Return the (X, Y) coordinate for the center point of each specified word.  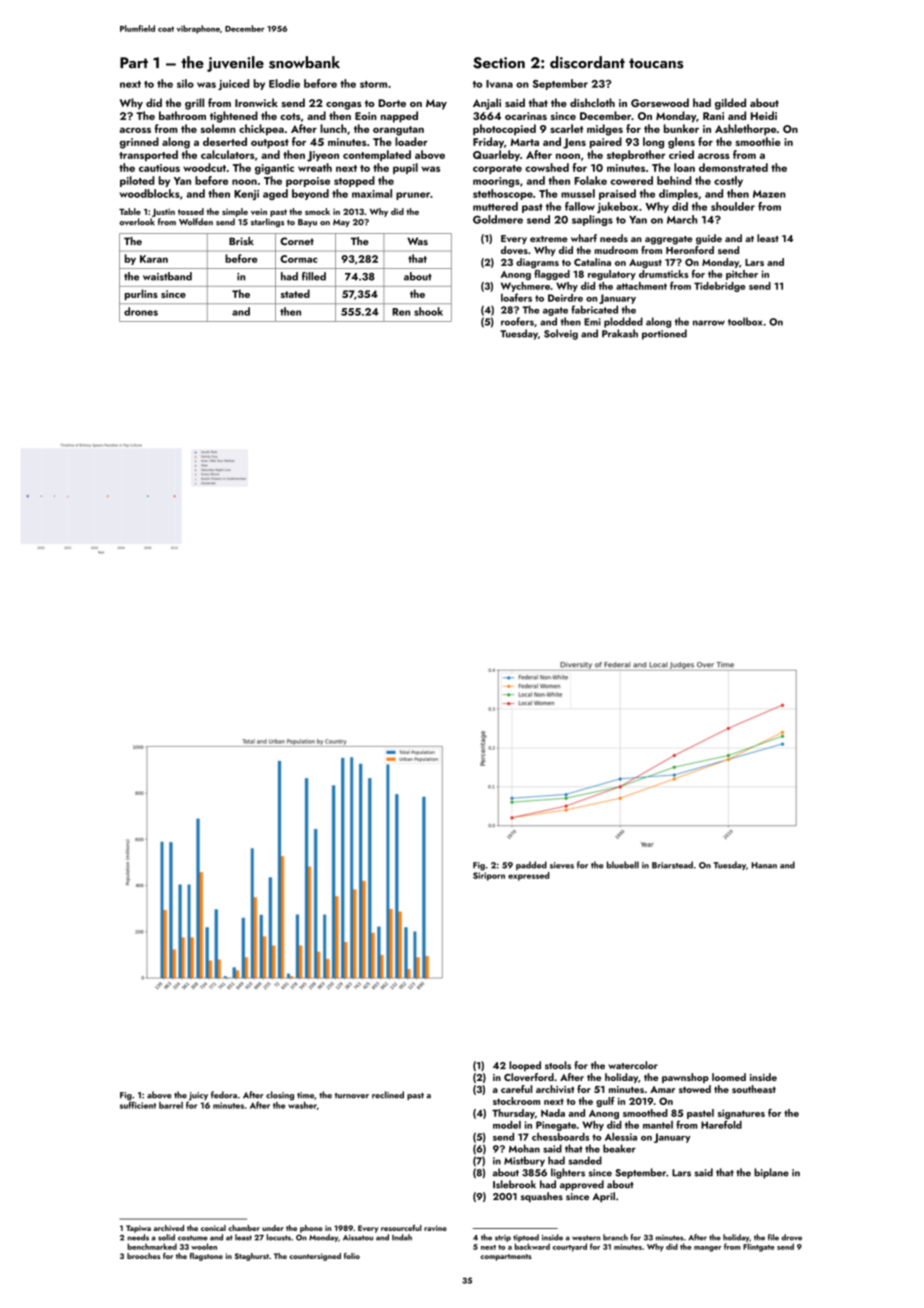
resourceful (401, 1228)
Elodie (284, 83)
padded (531, 865)
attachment (641, 286)
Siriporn (489, 876)
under (273, 1228)
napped (399, 117)
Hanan (764, 865)
